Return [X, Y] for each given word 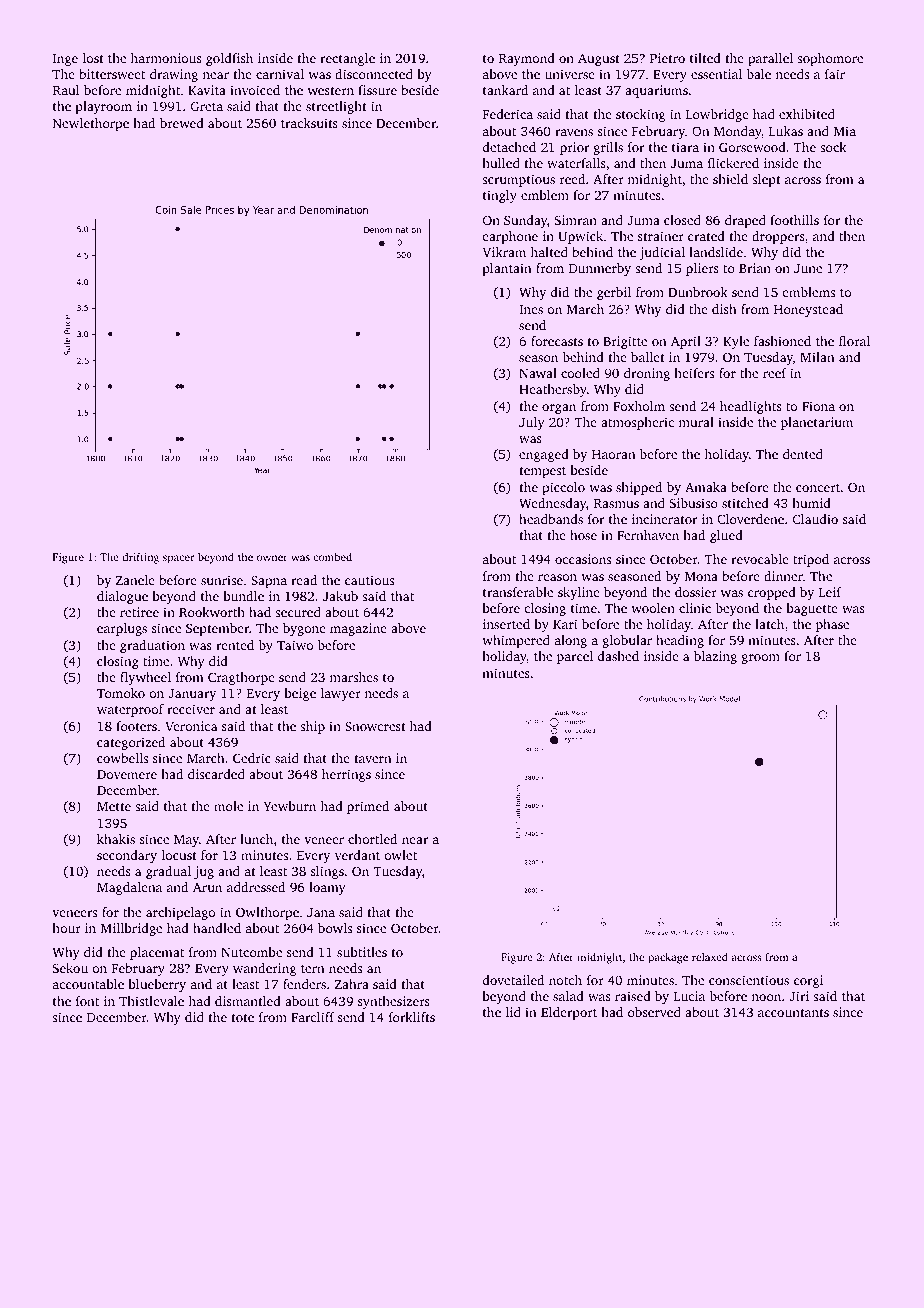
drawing [174, 75]
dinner [783, 576]
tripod [811, 560]
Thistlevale [151, 1001]
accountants [793, 1013]
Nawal [538, 373]
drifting [140, 558]
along [571, 641]
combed [332, 557]
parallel [770, 59]
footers [136, 726]
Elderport [569, 1013]
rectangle [347, 59]
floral [854, 341]
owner [272, 558]
